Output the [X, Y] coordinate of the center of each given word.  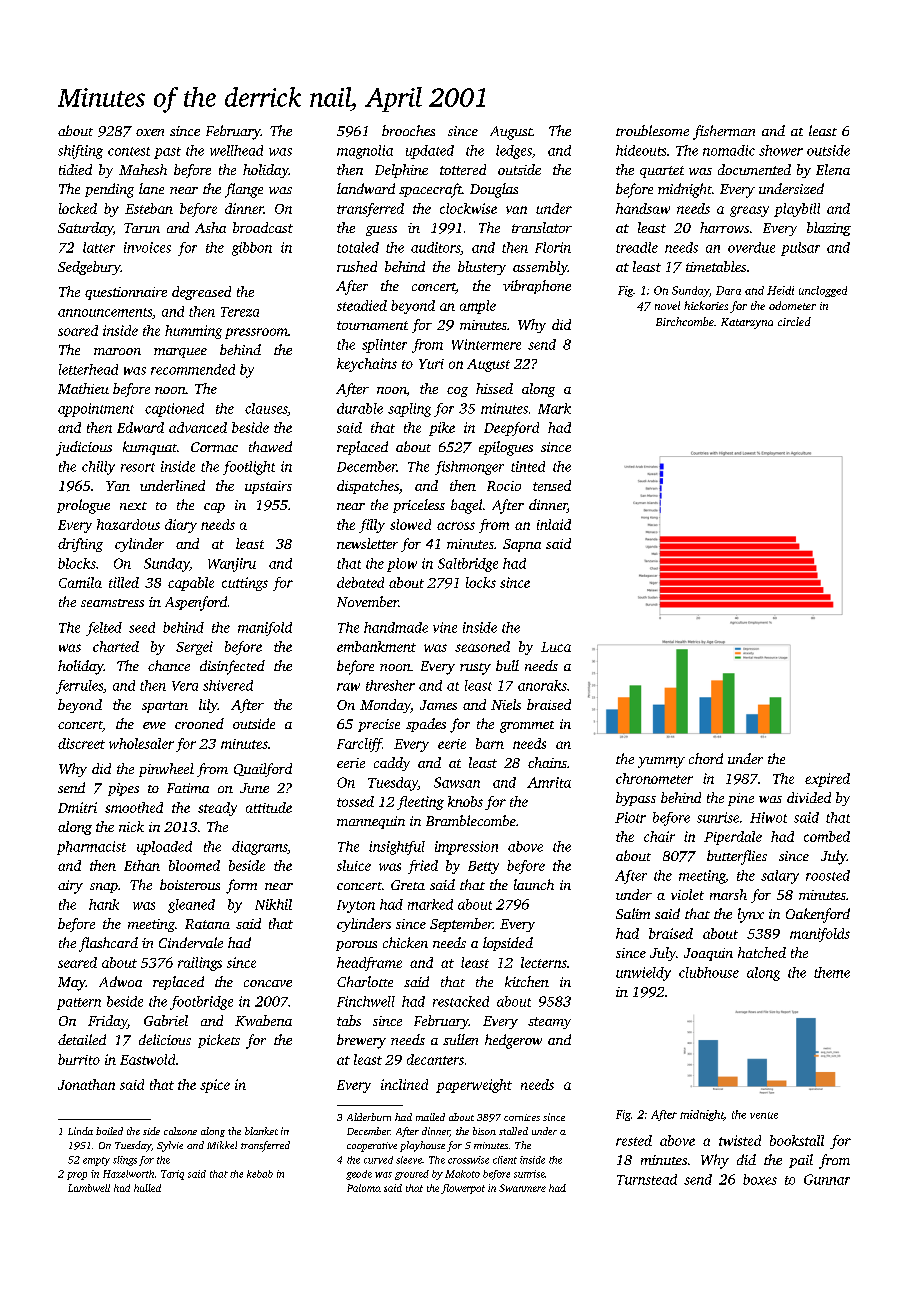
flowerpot [463, 1189]
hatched [762, 952]
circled [794, 321]
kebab [260, 1174]
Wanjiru [232, 565]
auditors [435, 247]
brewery [361, 1041]
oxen [150, 132]
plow [402, 565]
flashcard [108, 944]
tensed [552, 485]
